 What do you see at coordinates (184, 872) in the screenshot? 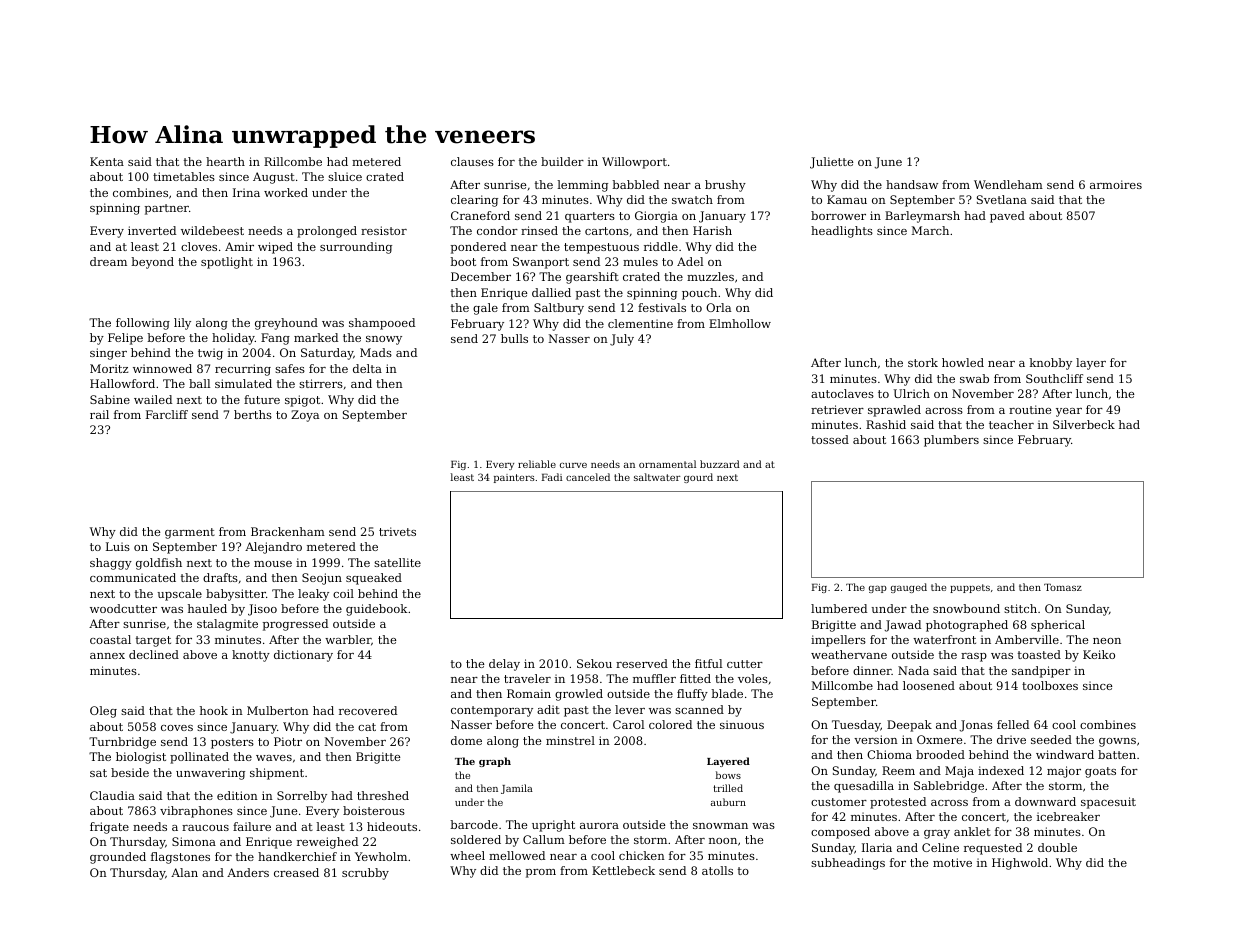
I see `Alan` at bounding box center [184, 872].
